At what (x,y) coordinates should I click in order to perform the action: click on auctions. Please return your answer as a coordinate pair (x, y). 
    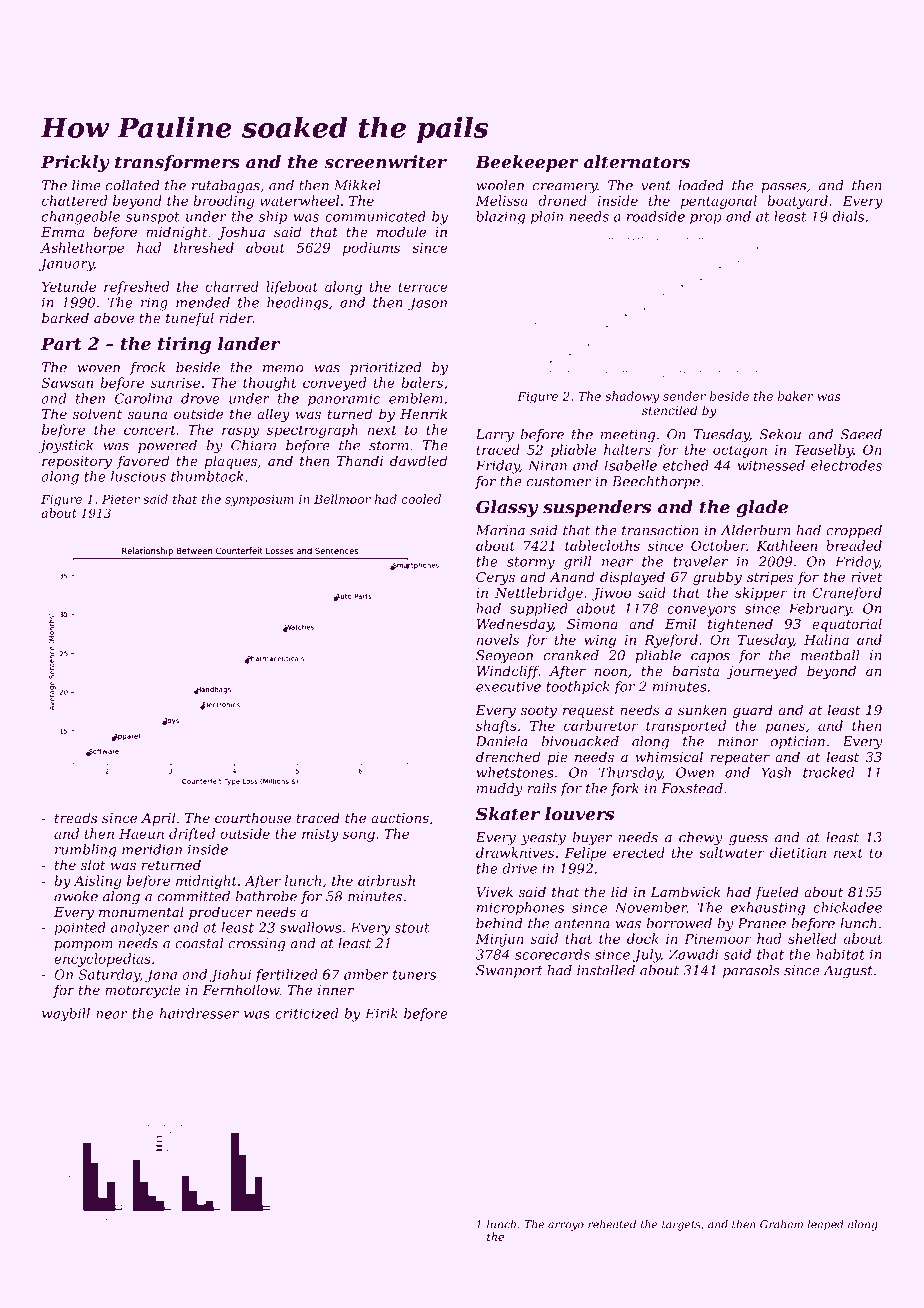
    Looking at the image, I should click on (400, 818).
